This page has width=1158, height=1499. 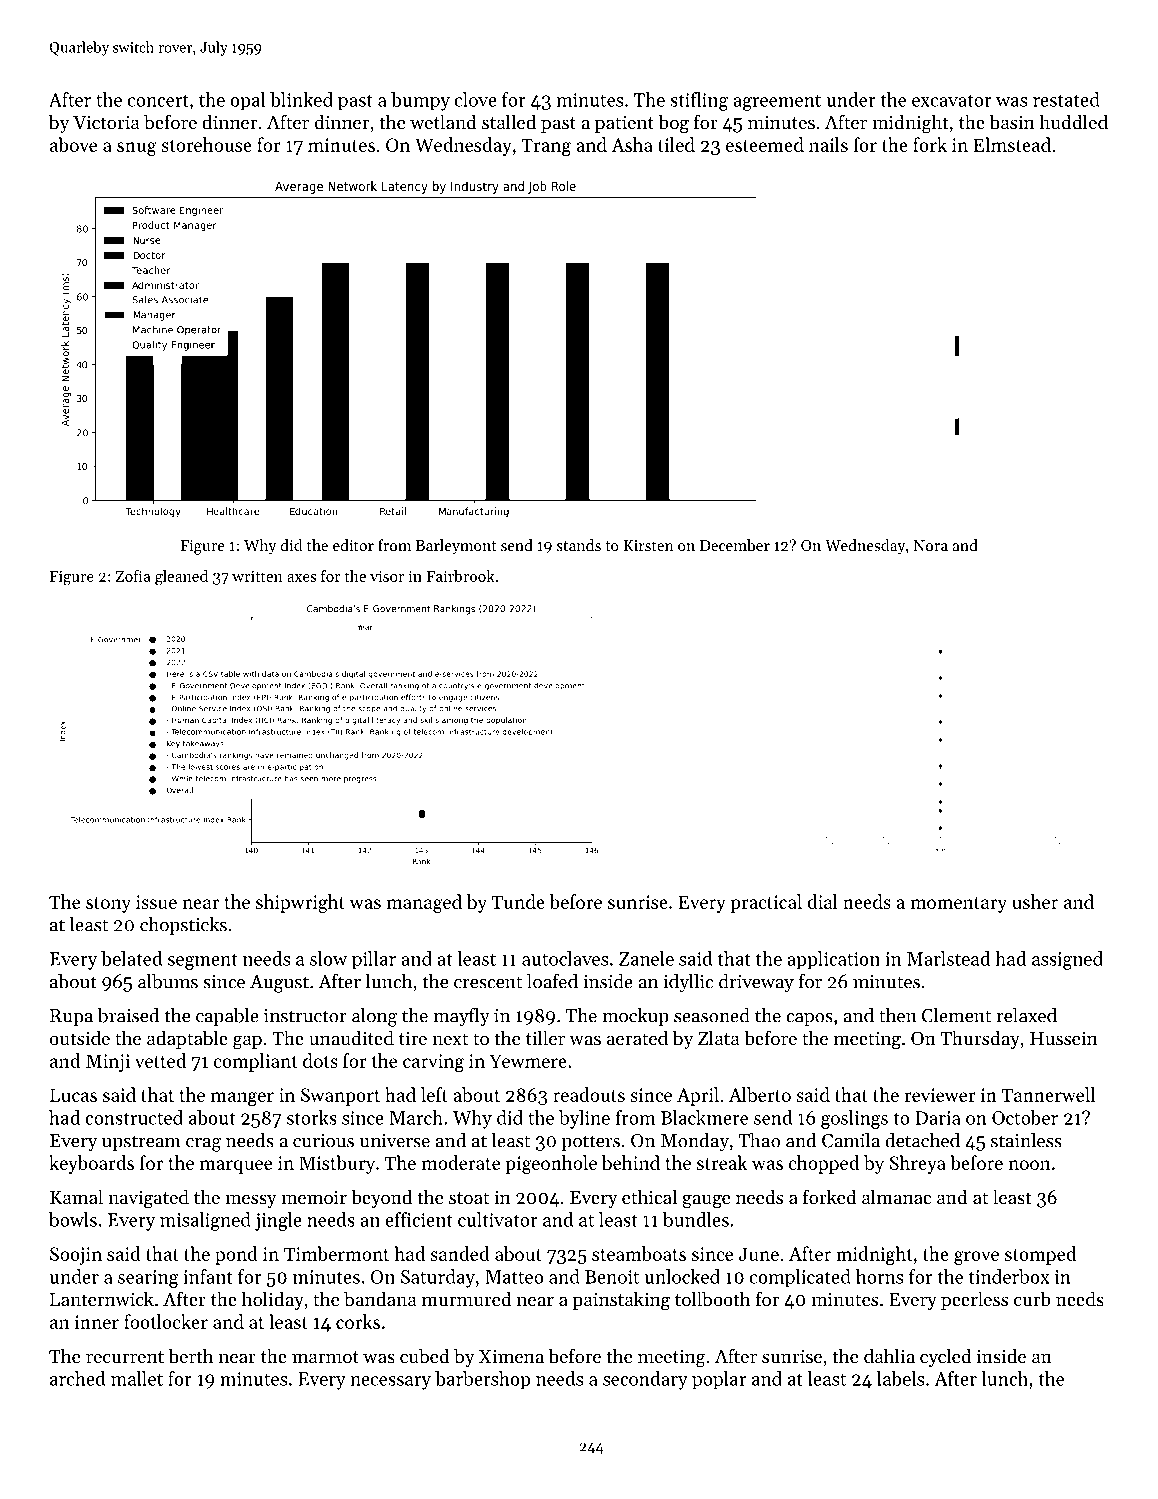 What do you see at coordinates (518, 901) in the page?
I see `Tunde` at bounding box center [518, 901].
